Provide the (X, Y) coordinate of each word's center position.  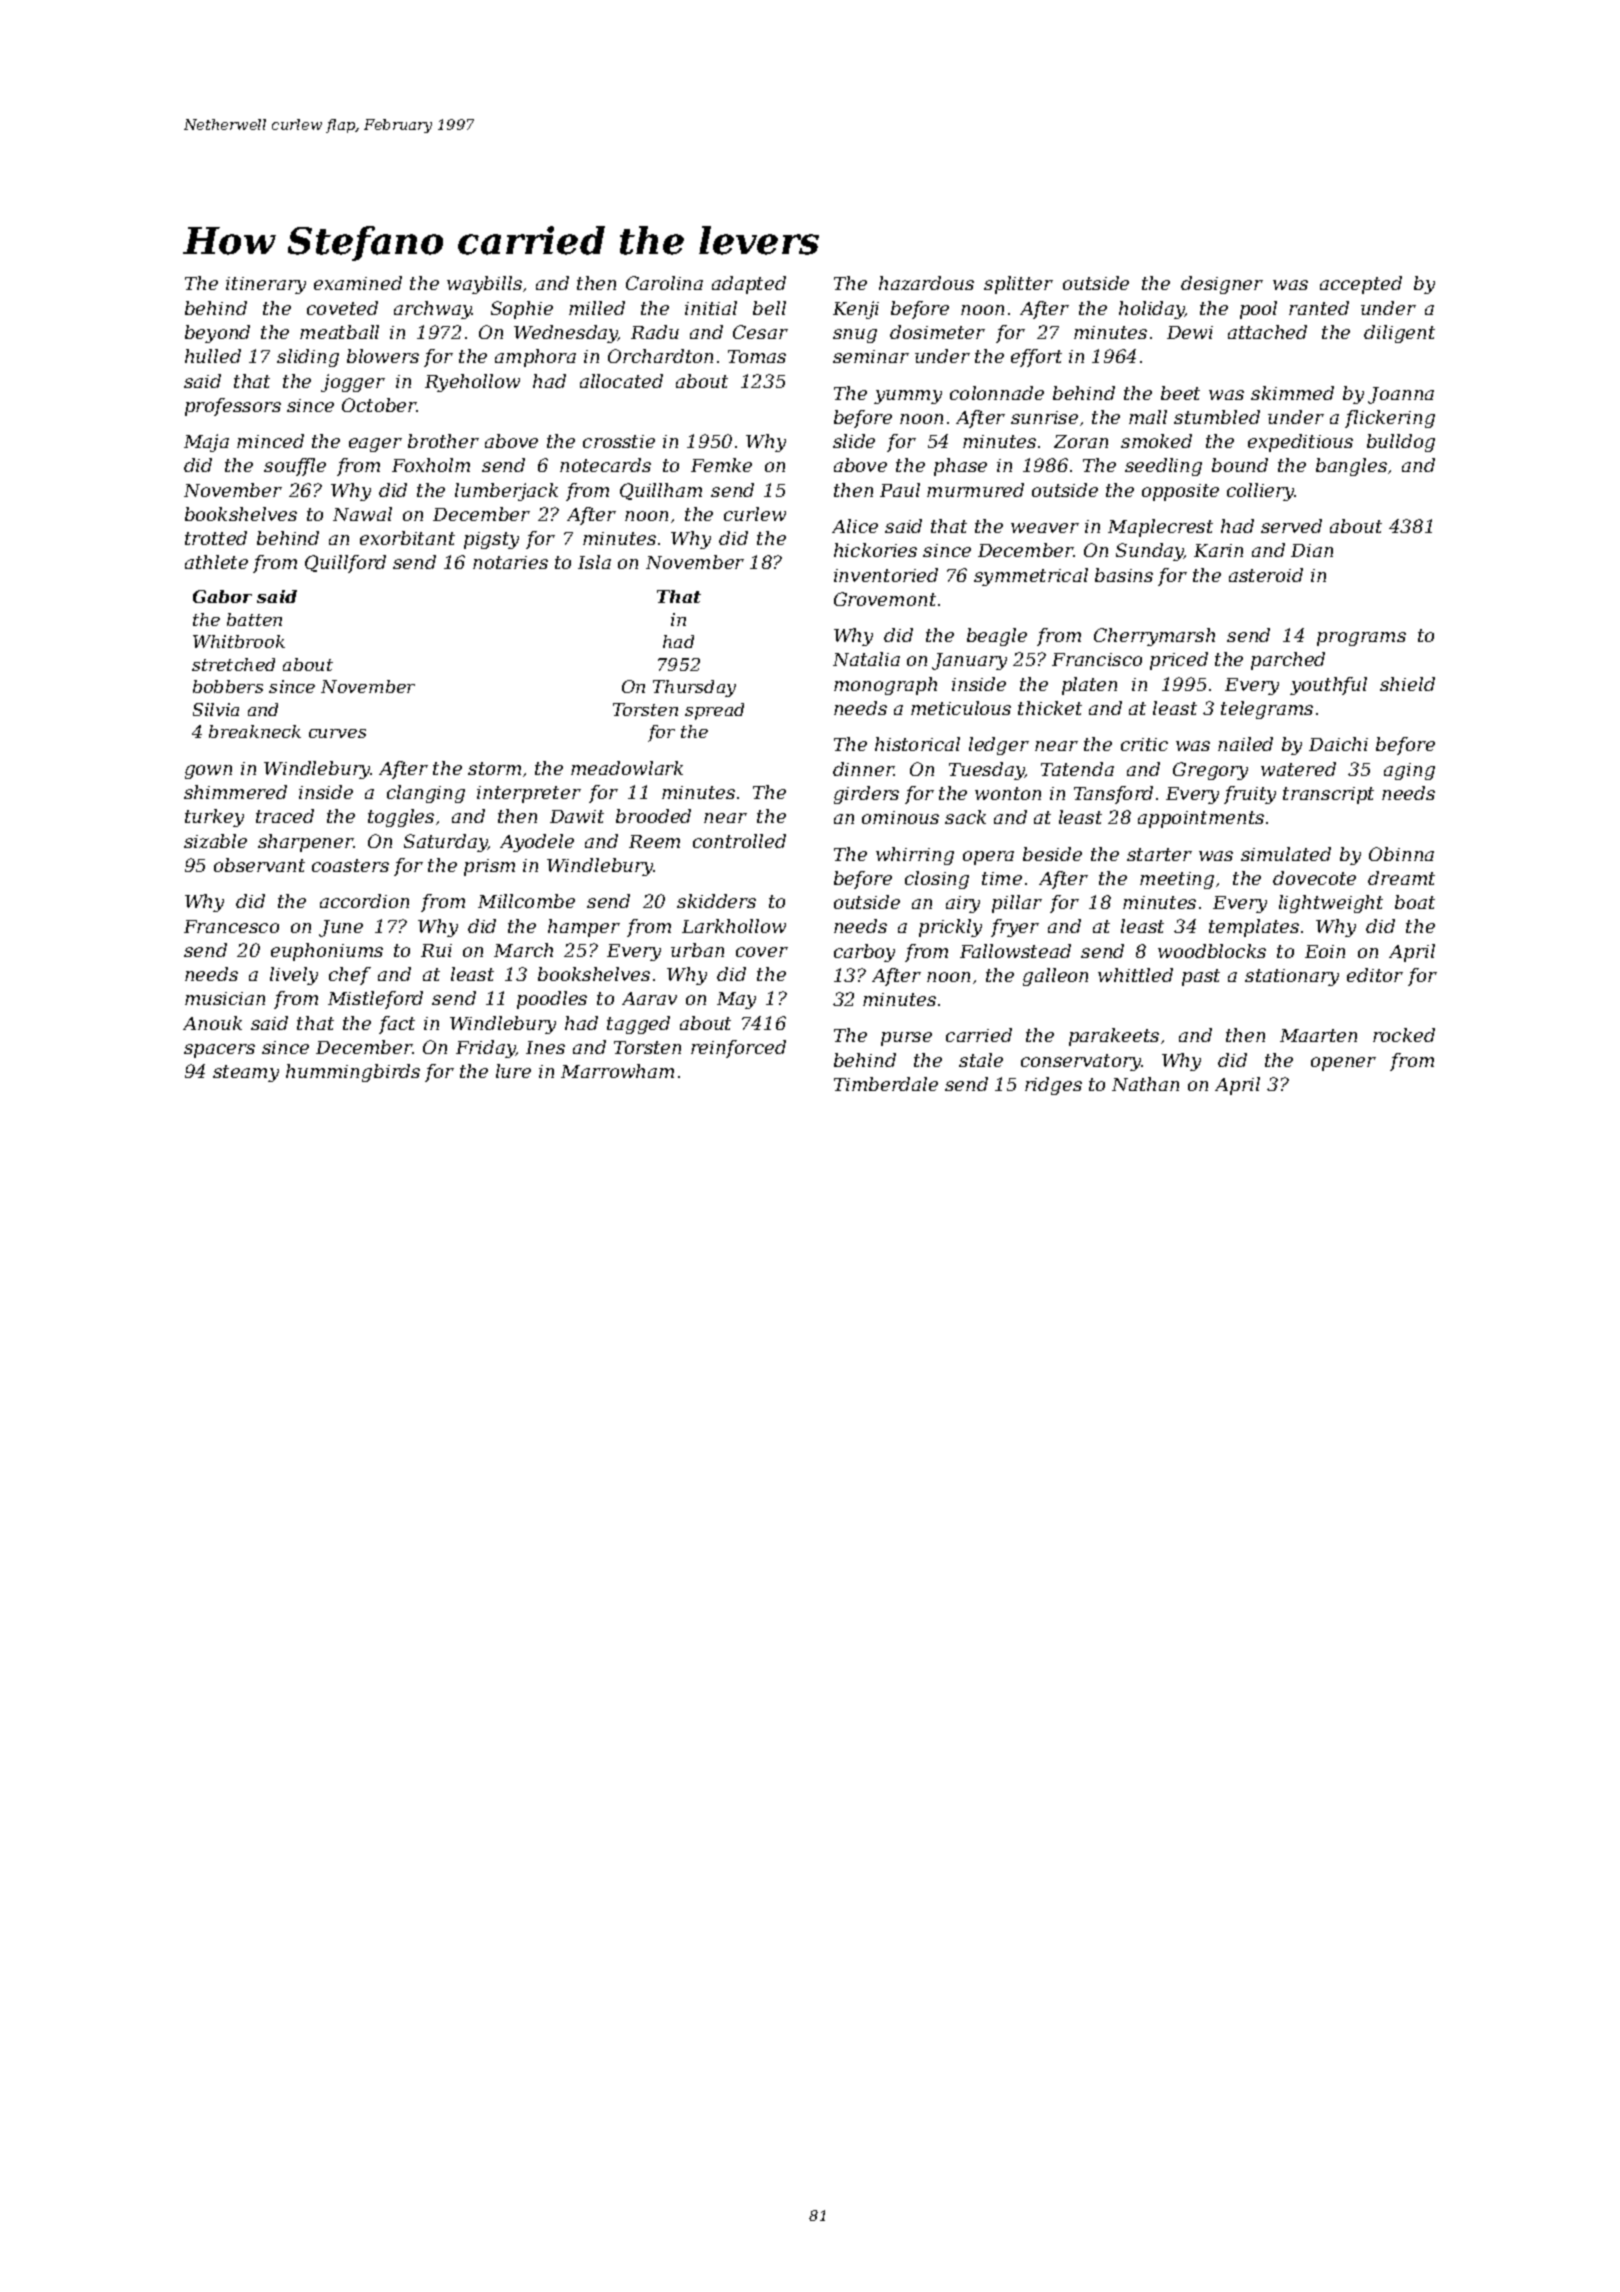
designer (1222, 285)
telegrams (1267, 710)
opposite (1180, 492)
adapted (749, 285)
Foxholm (431, 465)
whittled (1135, 975)
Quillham (661, 491)
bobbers (228, 686)
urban (697, 950)
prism (489, 867)
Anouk (212, 1023)
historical (917, 744)
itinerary (266, 285)
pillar (1017, 904)
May (736, 1000)
